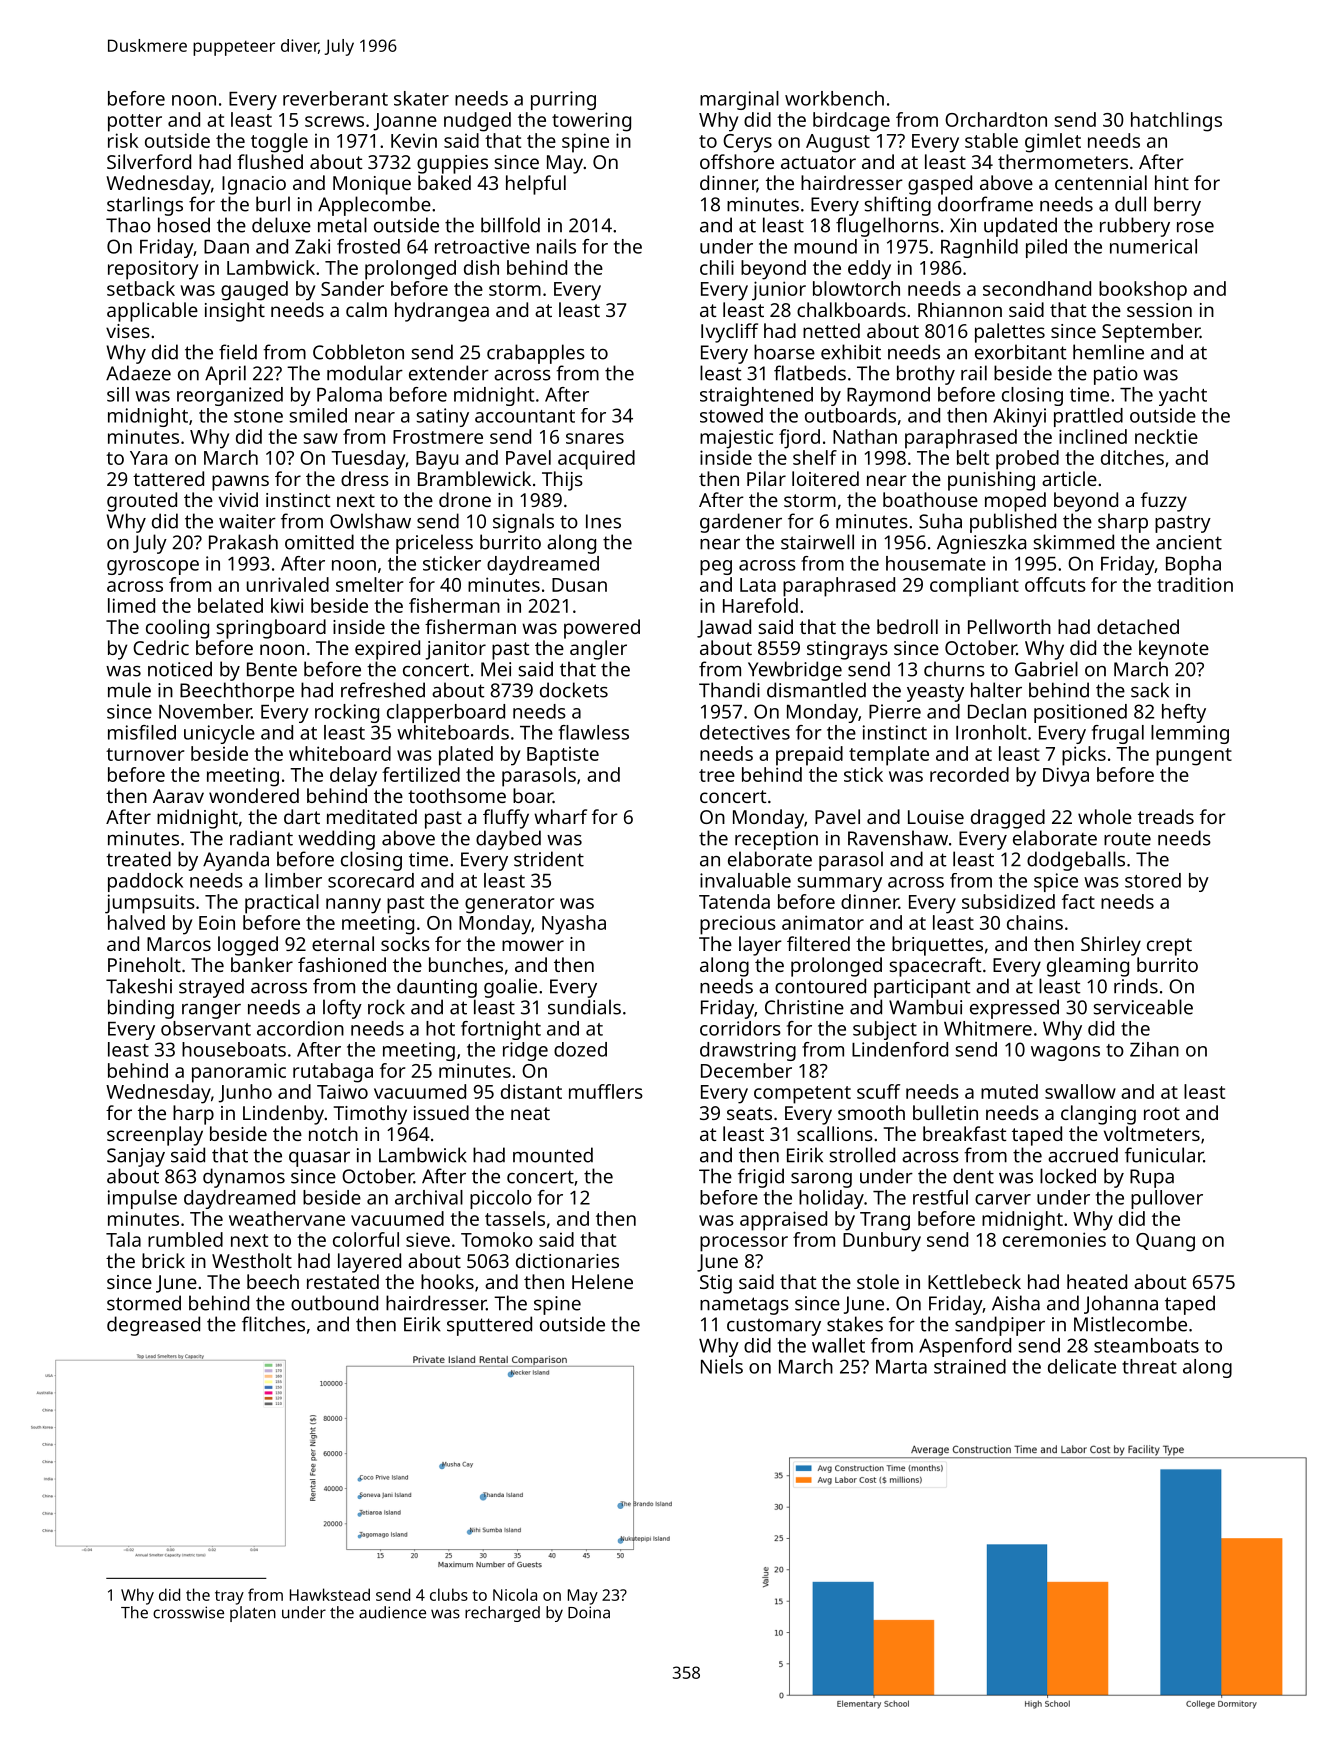 This page has height=1739, width=1344. What do you see at coordinates (965, 1347) in the page?
I see `Aspenford` at bounding box center [965, 1347].
